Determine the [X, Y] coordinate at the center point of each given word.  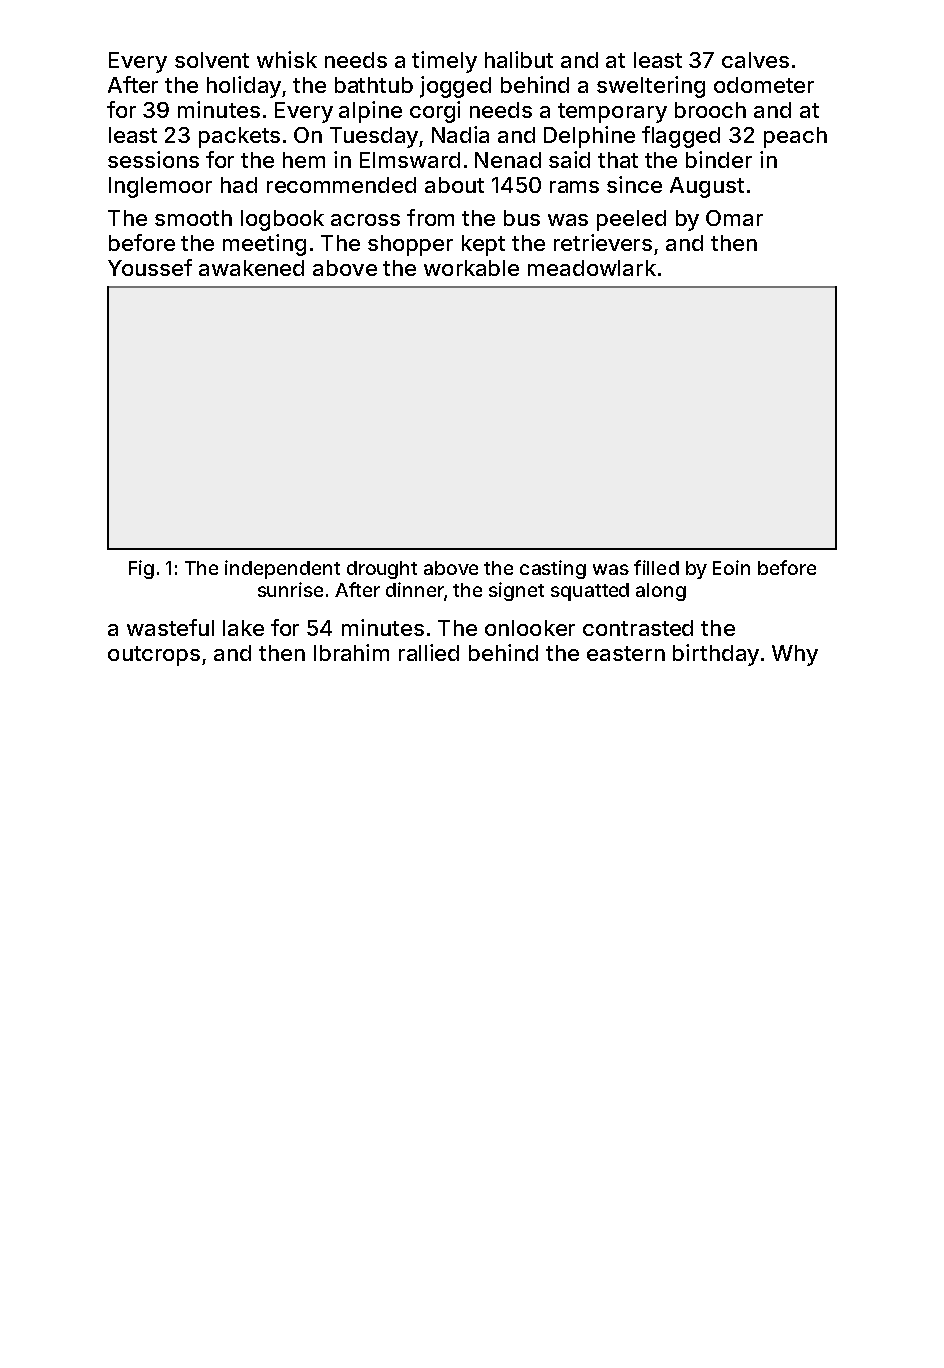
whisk [287, 59]
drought [382, 570]
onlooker [530, 628]
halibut [519, 59]
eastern [626, 653]
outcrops [154, 656]
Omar [734, 218]
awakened [251, 268]
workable [471, 268]
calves [755, 60]
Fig [141, 569]
